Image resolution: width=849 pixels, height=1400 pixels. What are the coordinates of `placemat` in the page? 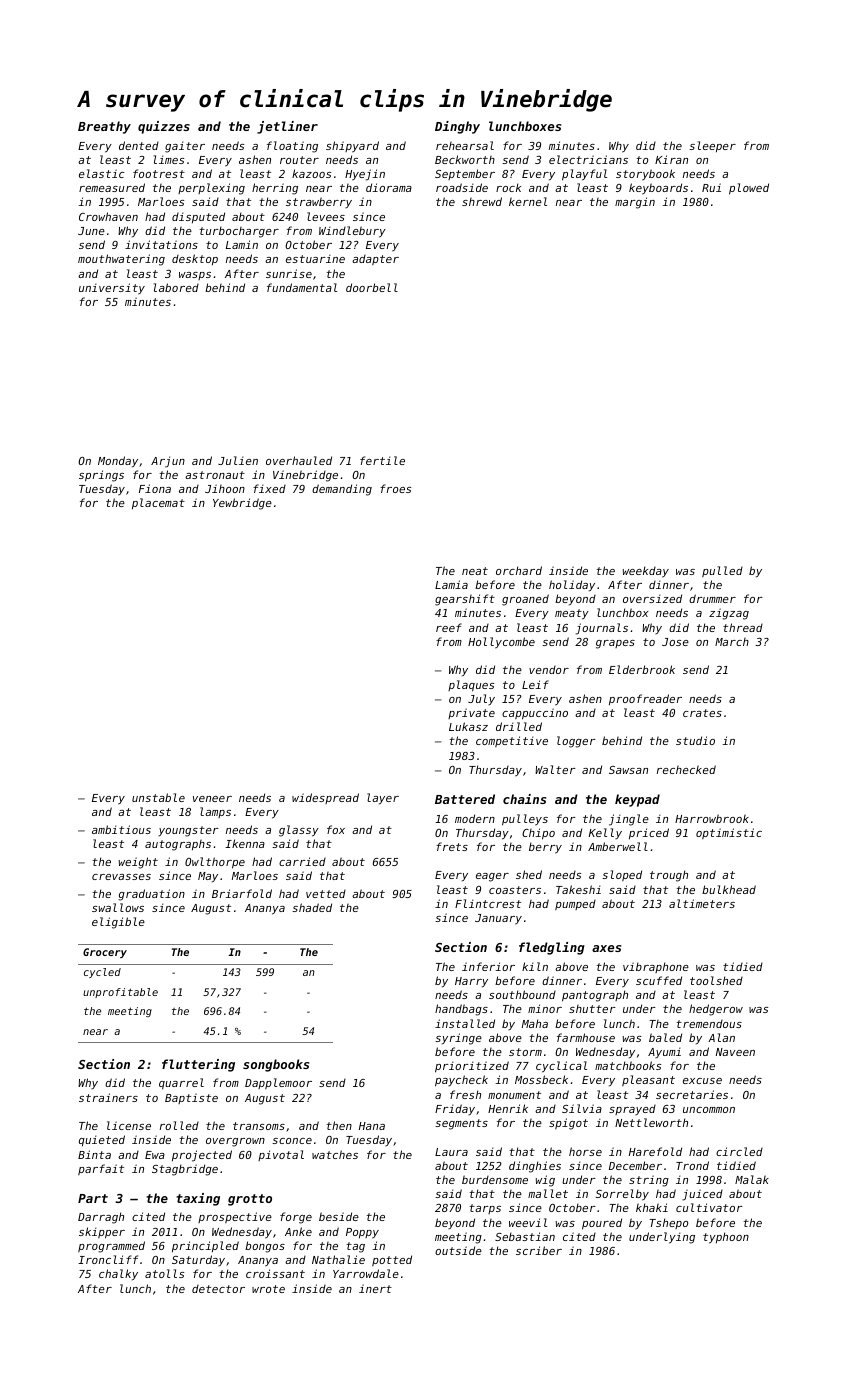 It's located at (158, 503).
